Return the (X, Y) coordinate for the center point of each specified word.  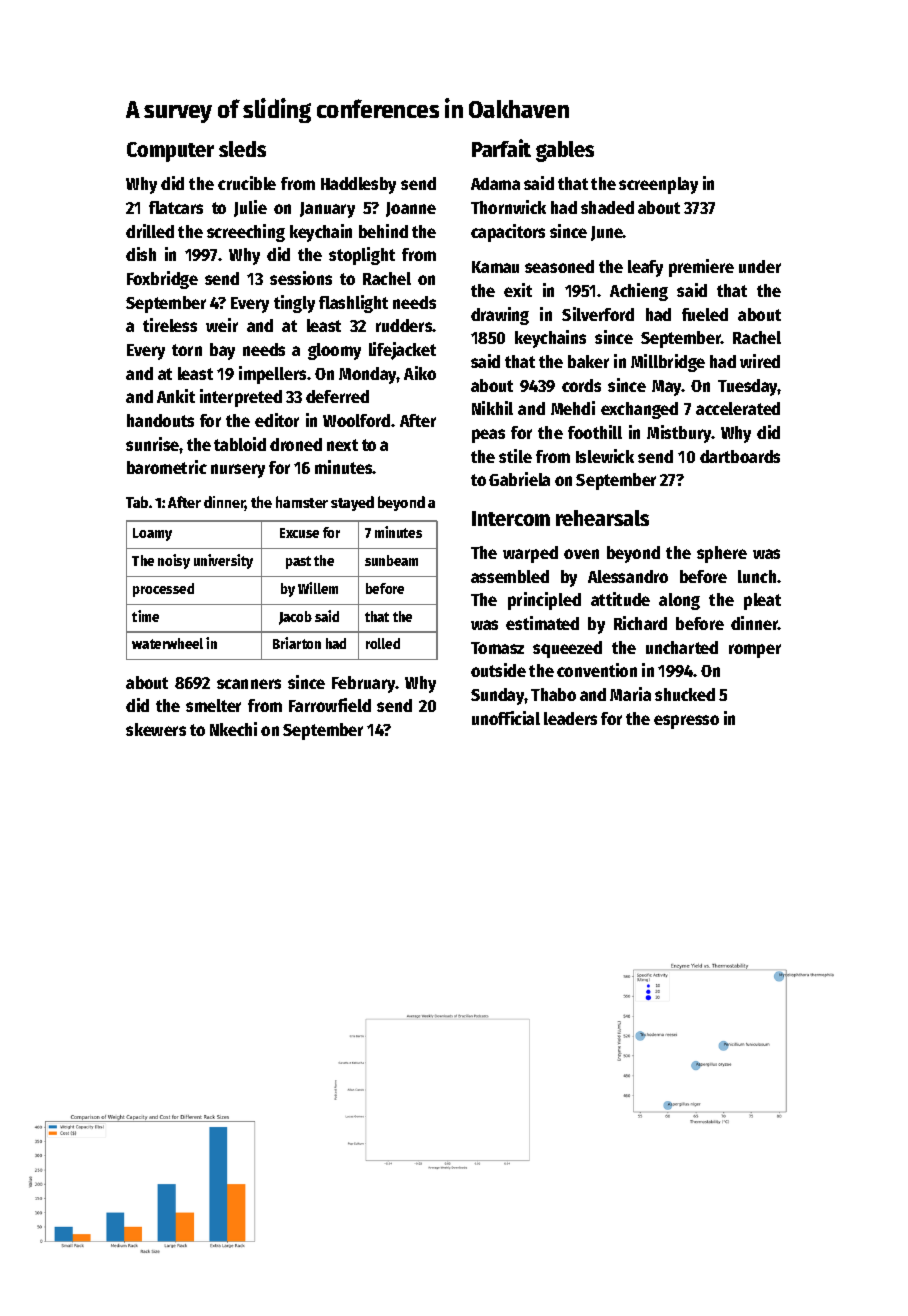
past (298, 562)
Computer (170, 152)
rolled (383, 643)
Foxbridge (162, 280)
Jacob (295, 618)
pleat (762, 601)
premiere (701, 268)
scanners (249, 684)
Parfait (501, 148)
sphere (722, 554)
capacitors (508, 233)
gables (565, 151)
